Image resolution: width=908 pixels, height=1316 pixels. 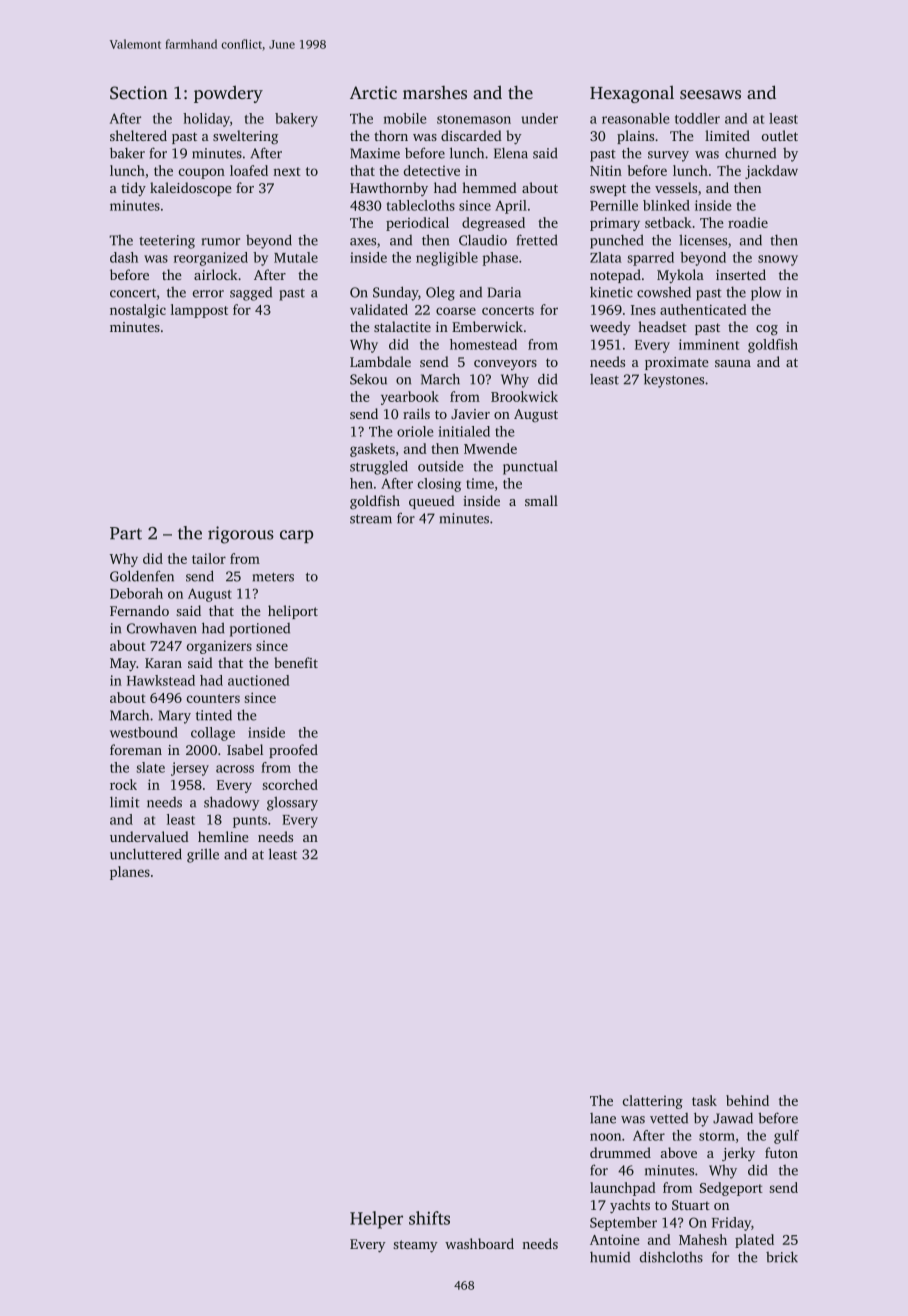 I want to click on keystones, so click(x=674, y=380).
